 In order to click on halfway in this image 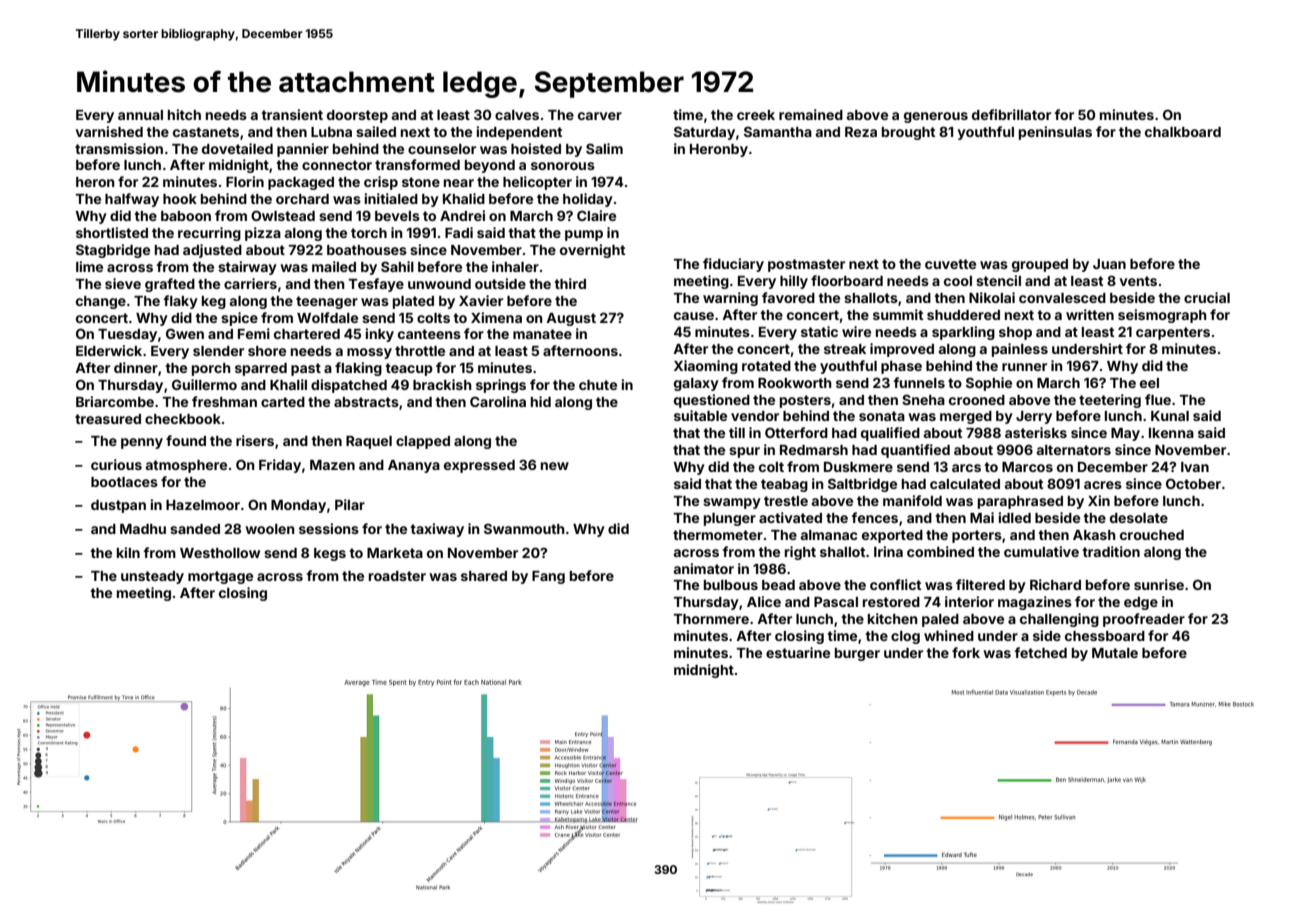, I will do `click(132, 200)`.
